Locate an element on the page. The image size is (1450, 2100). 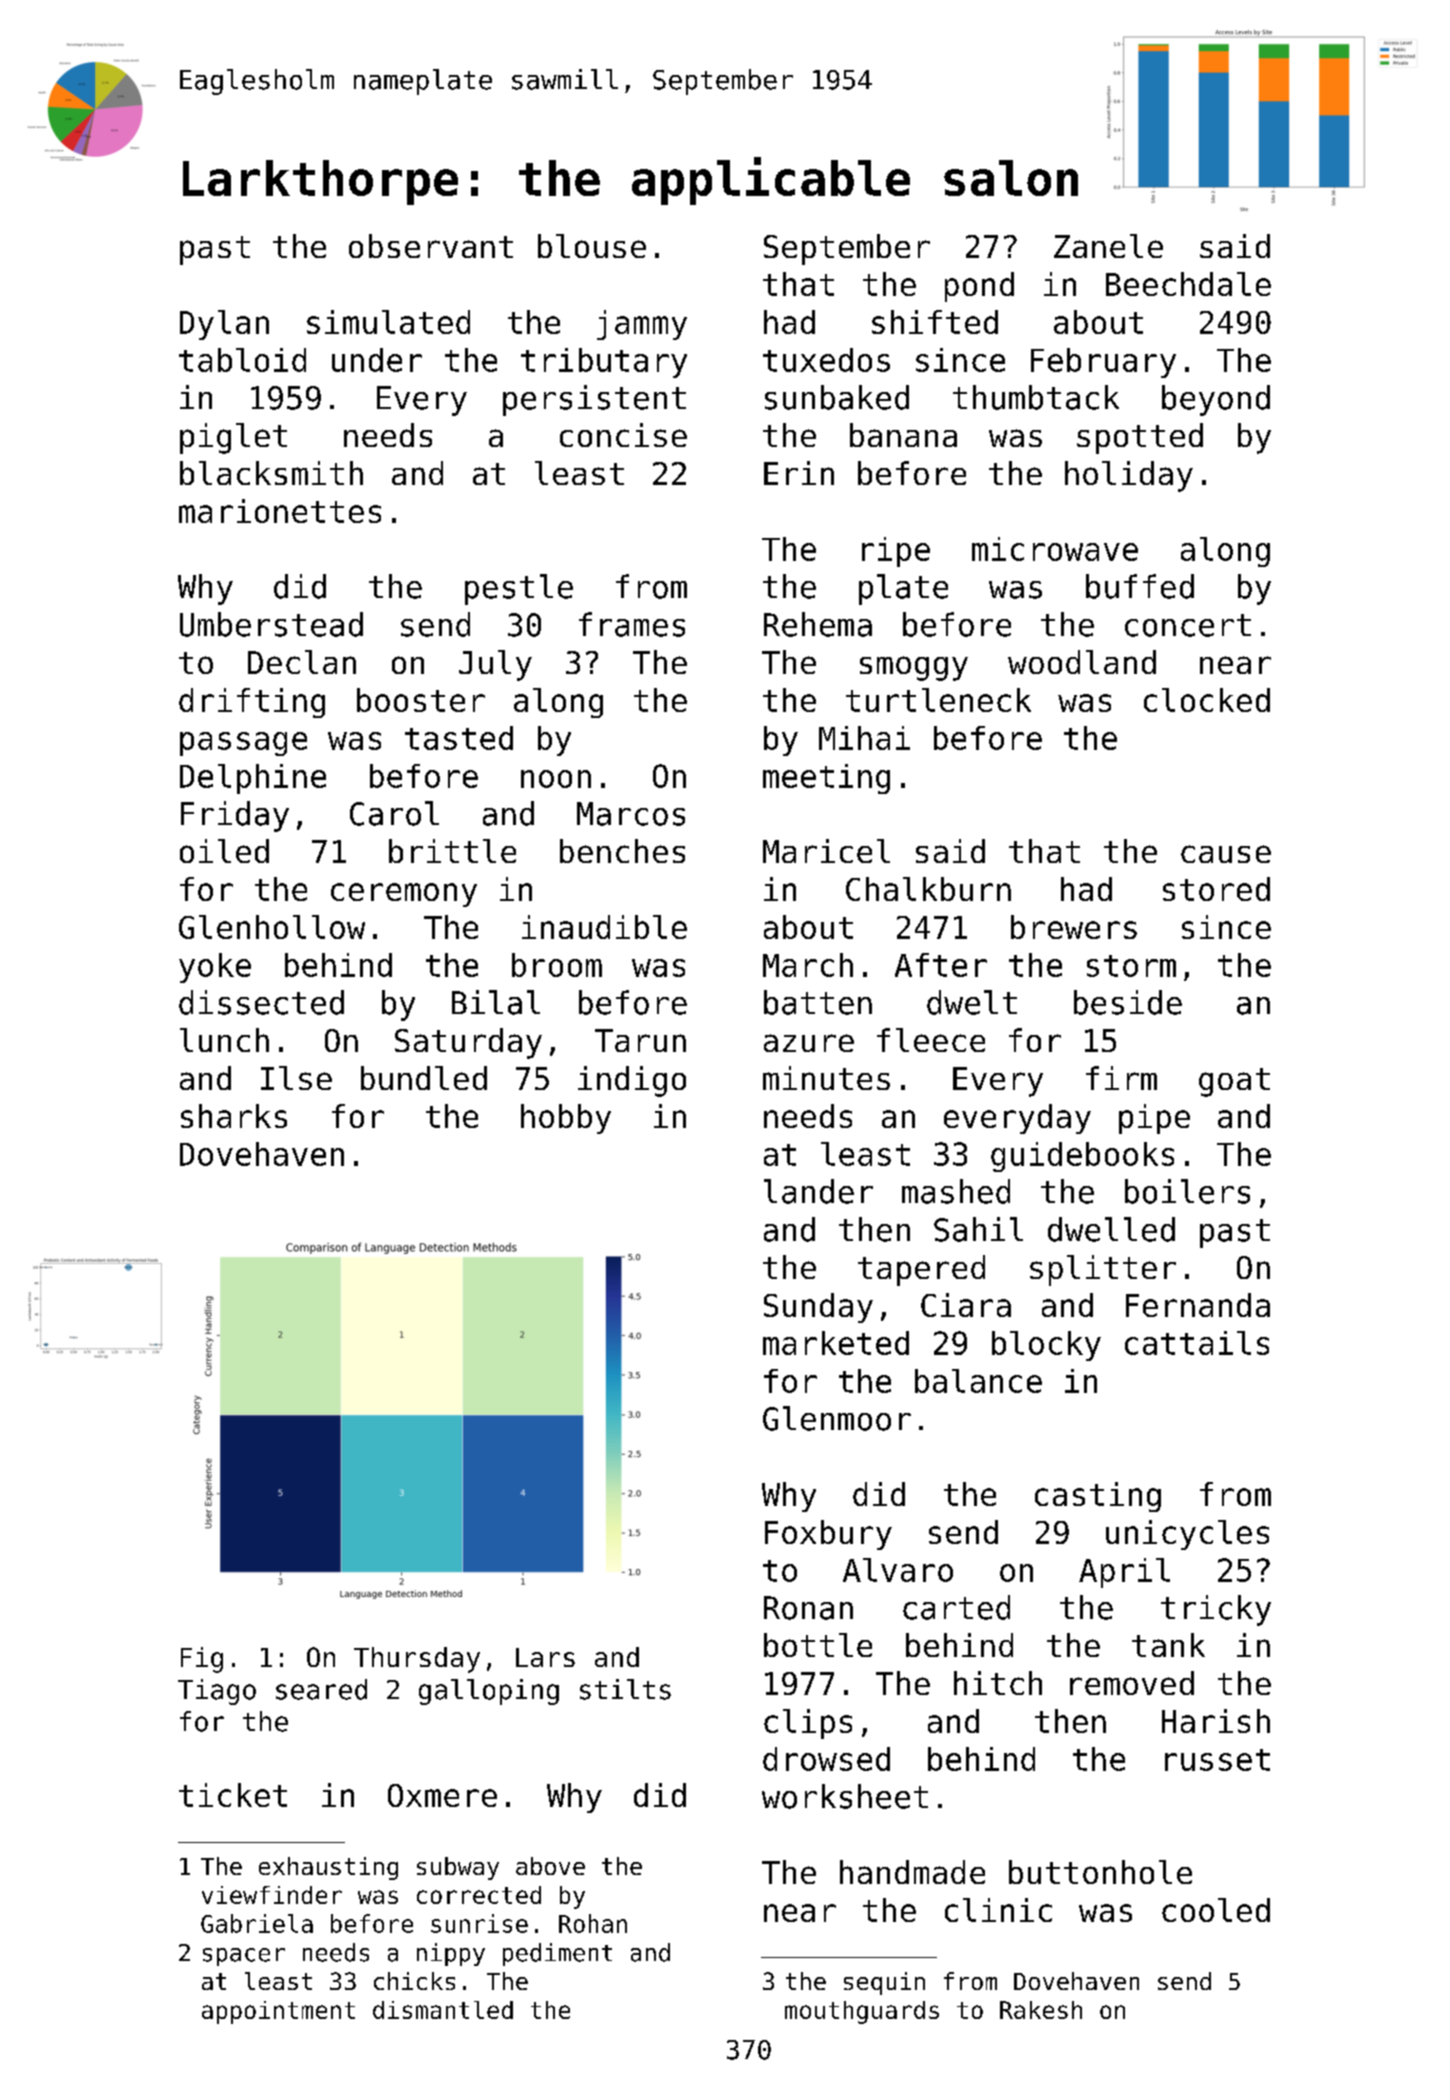
tuxedos is located at coordinates (826, 360).
